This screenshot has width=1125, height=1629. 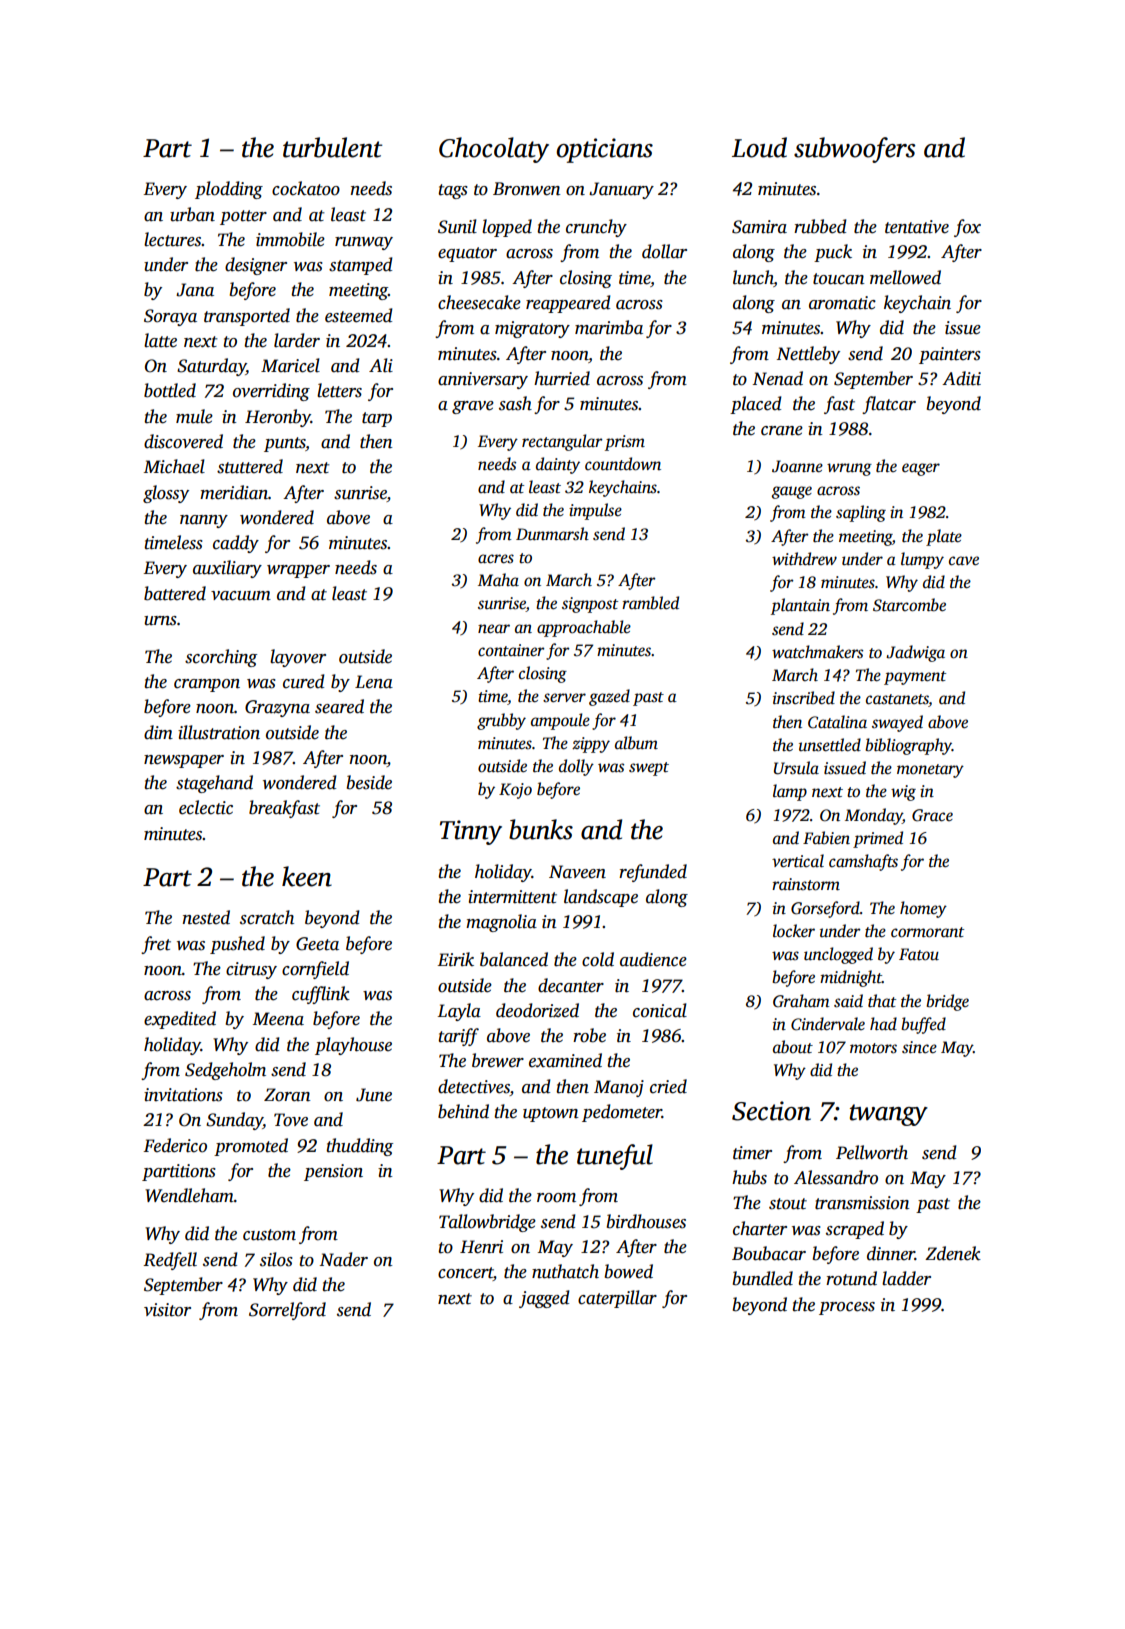 What do you see at coordinates (804, 558) in the screenshot?
I see `withdrew` at bounding box center [804, 558].
